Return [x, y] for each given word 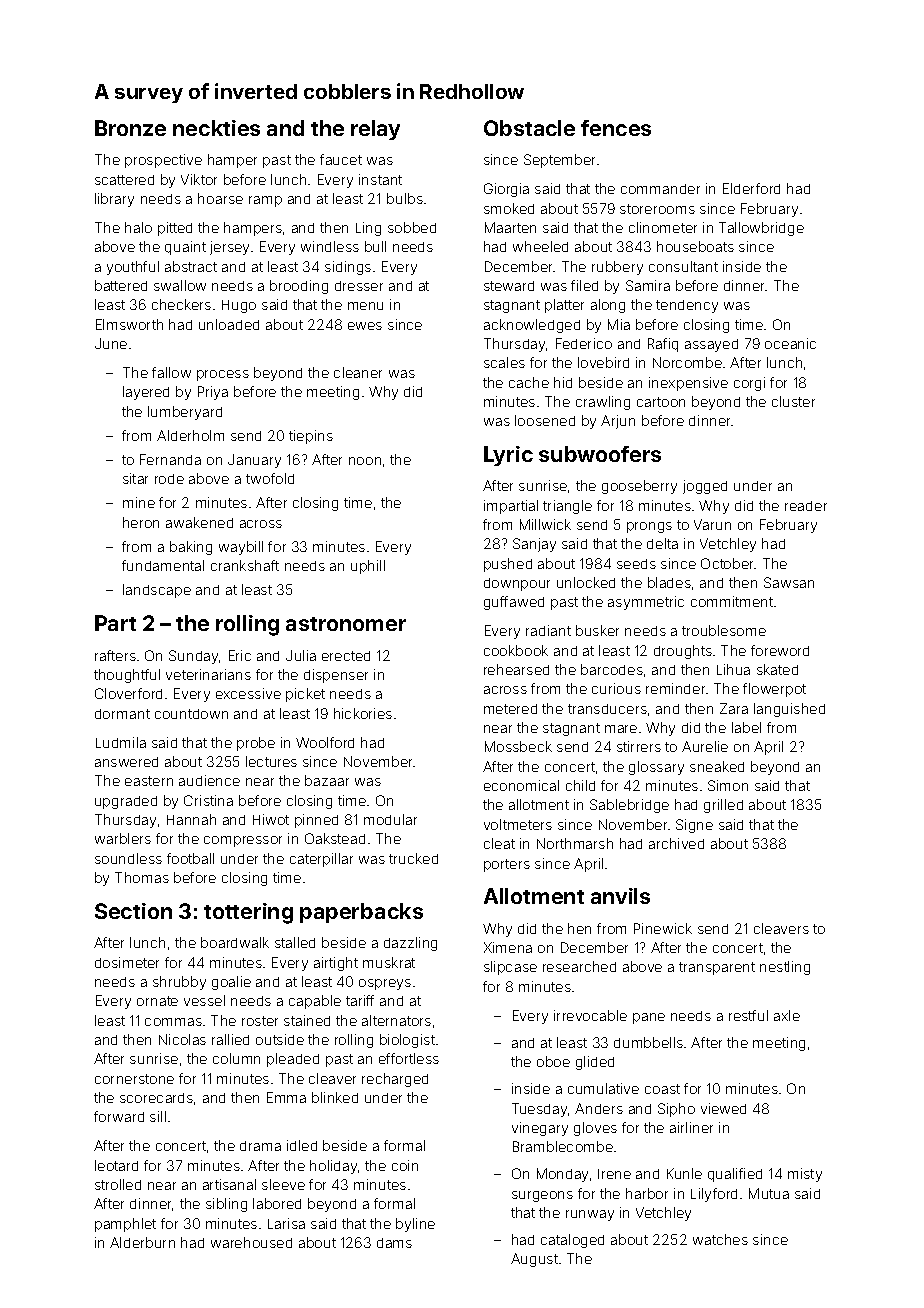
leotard [116, 1165]
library [114, 200]
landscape [157, 591]
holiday [333, 1167]
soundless [128, 858]
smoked [509, 208]
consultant [683, 266]
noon [365, 461]
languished [789, 710]
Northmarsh [575, 843]
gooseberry [639, 487]
